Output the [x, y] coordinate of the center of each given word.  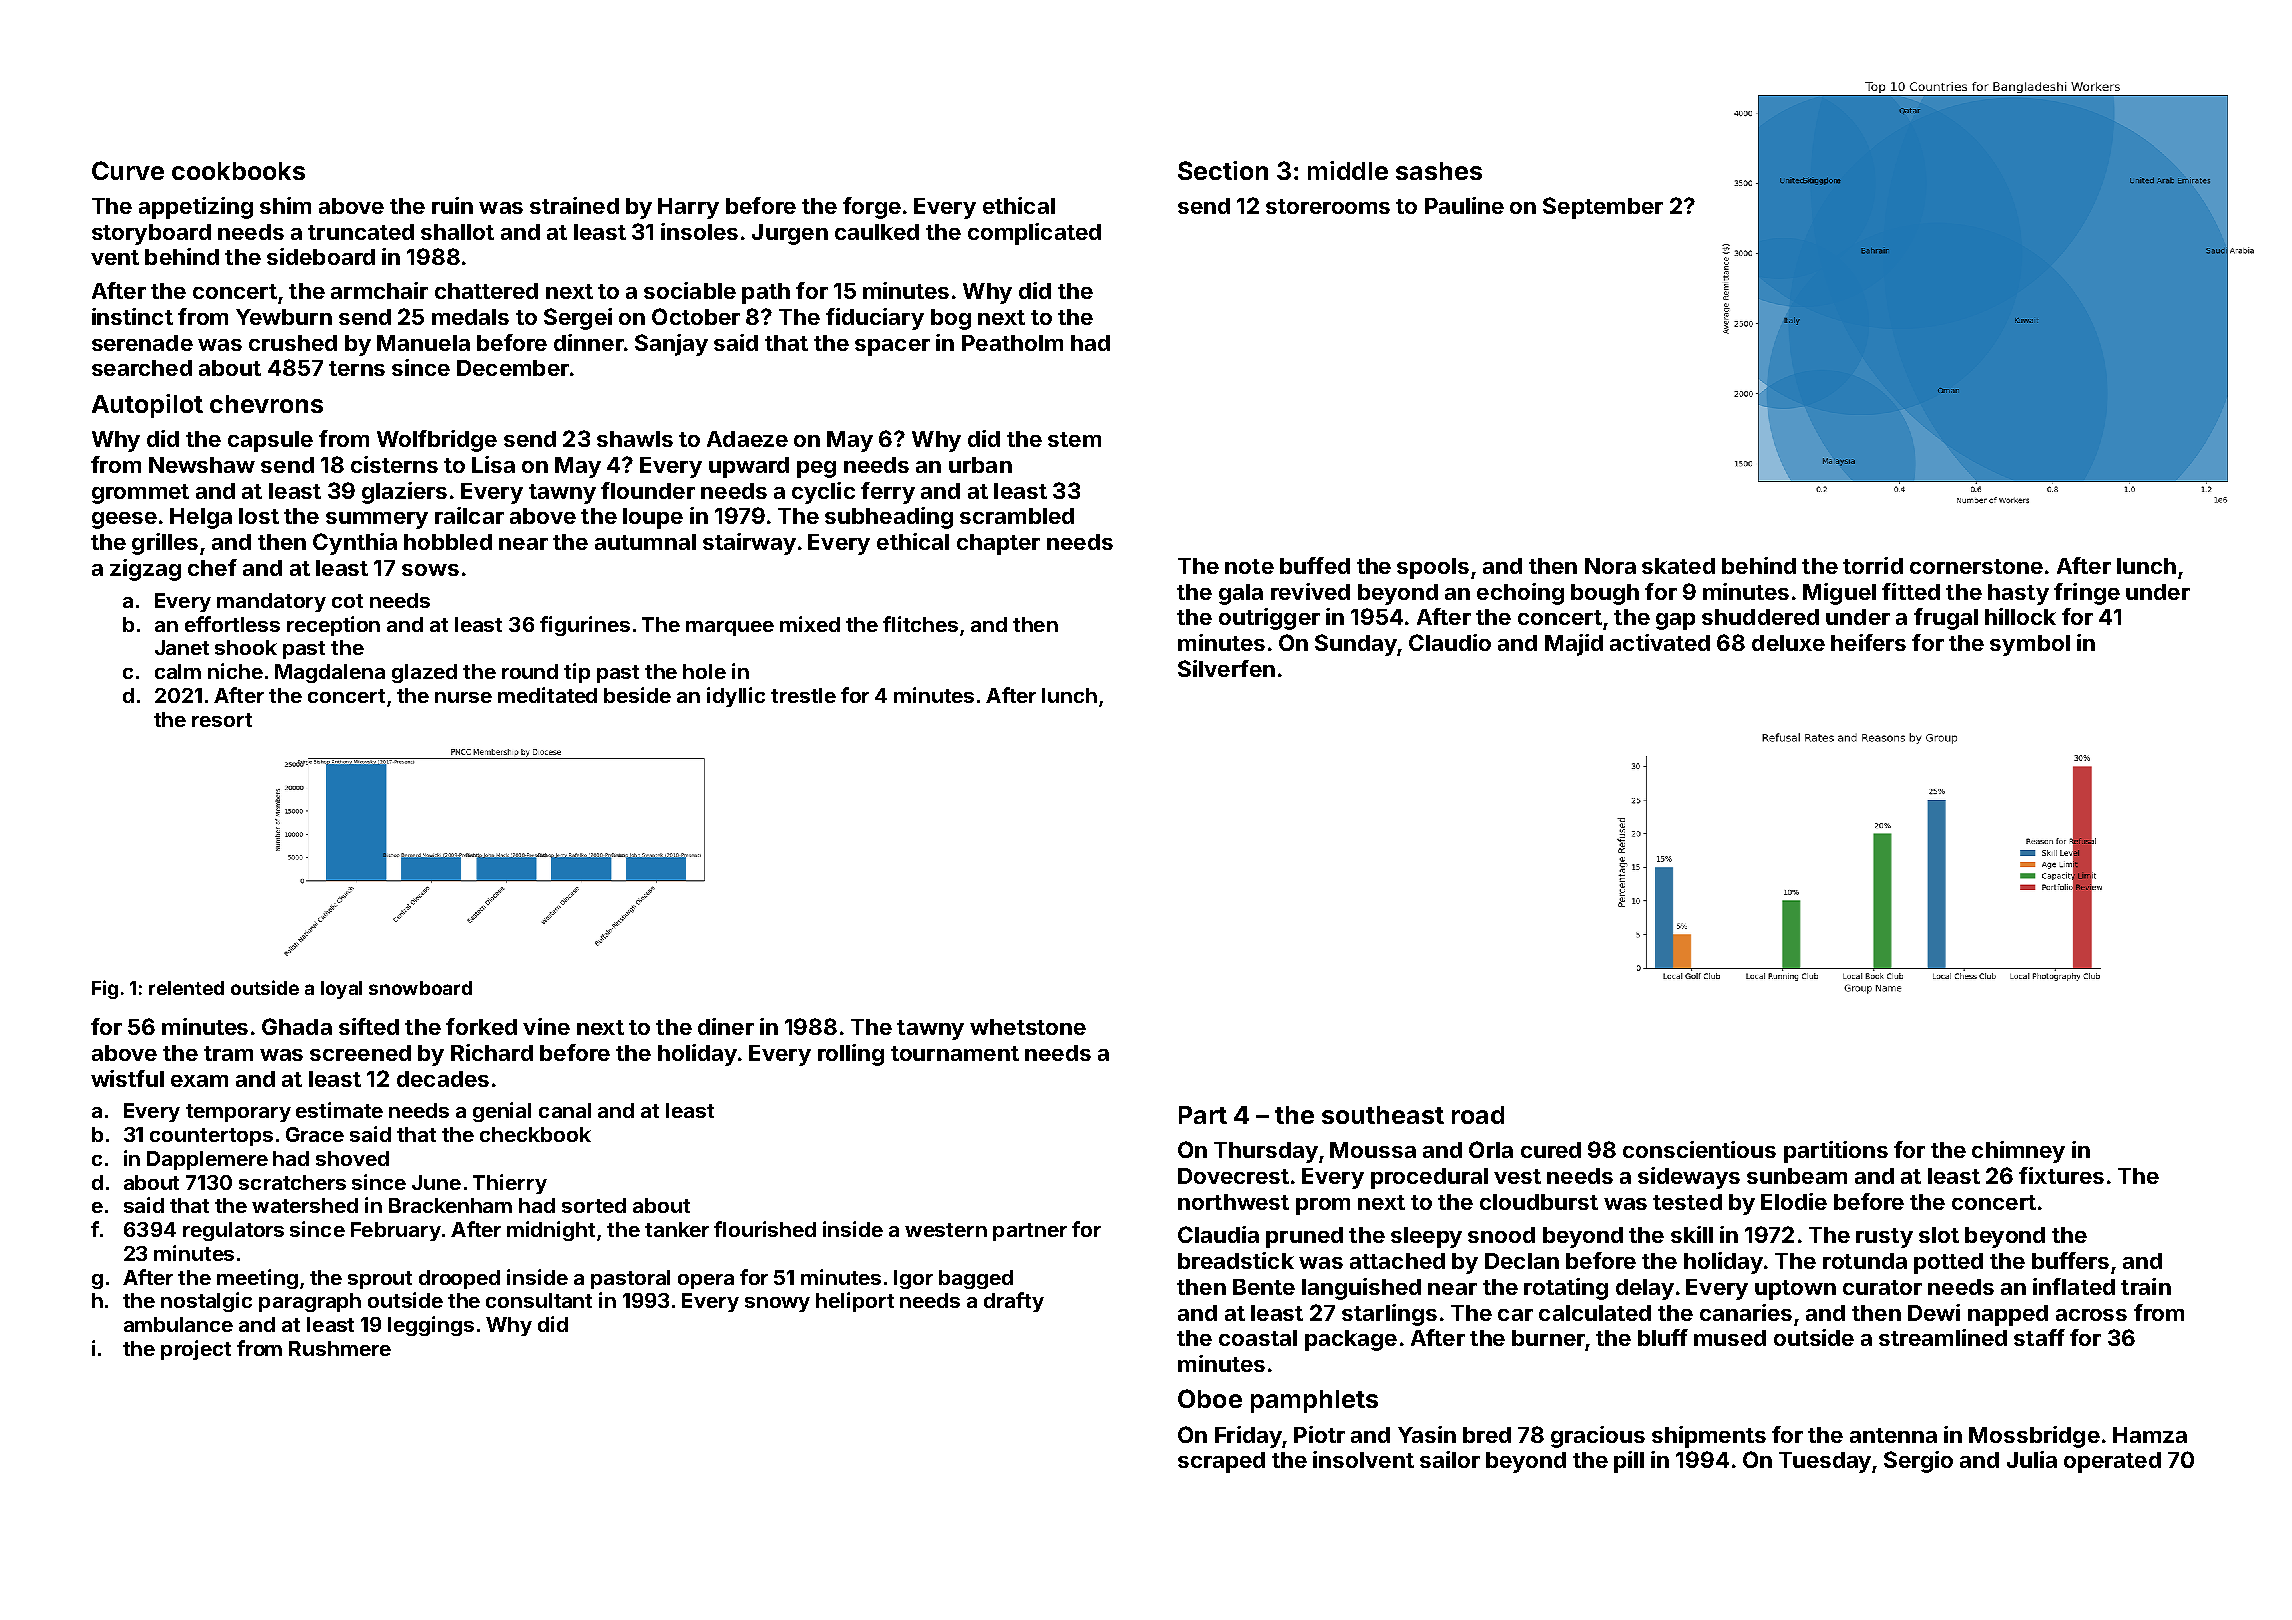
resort [222, 720]
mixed [810, 624]
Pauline [1464, 205]
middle [1348, 170]
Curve [128, 170]
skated [1678, 566]
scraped [1221, 1462]
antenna [1893, 1435]
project [196, 1350]
